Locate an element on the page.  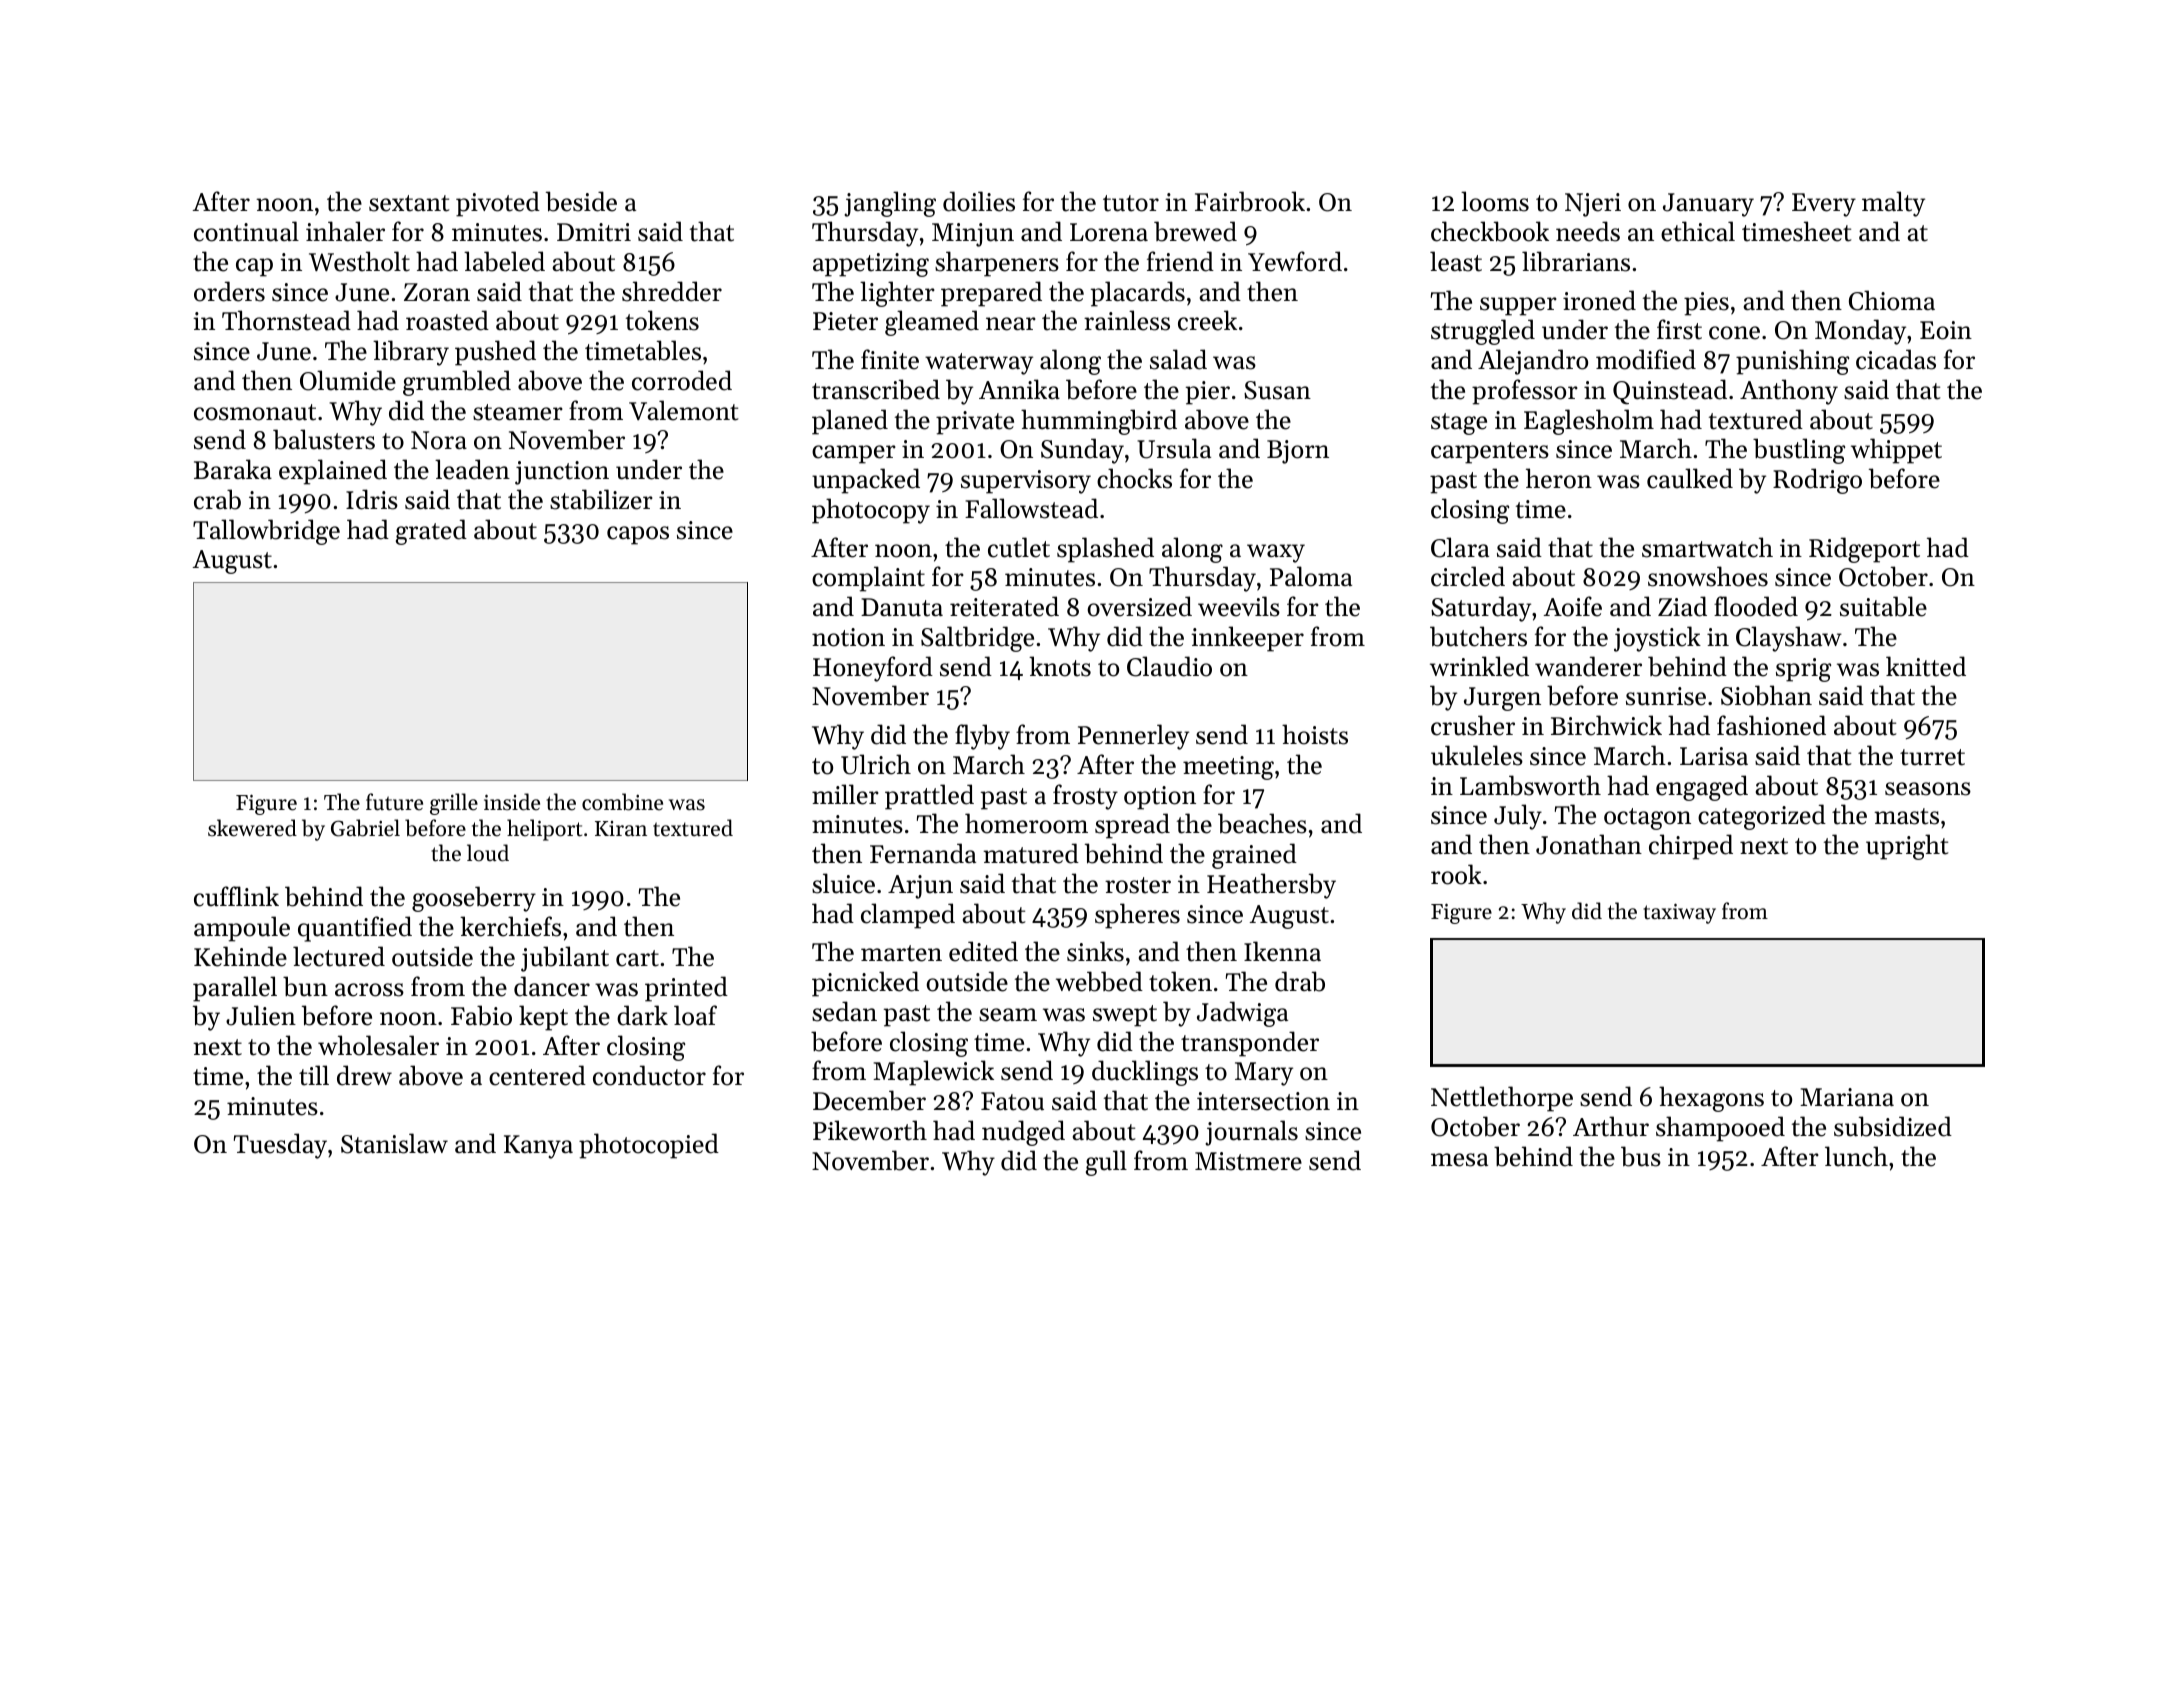
future is located at coordinates (394, 802).
